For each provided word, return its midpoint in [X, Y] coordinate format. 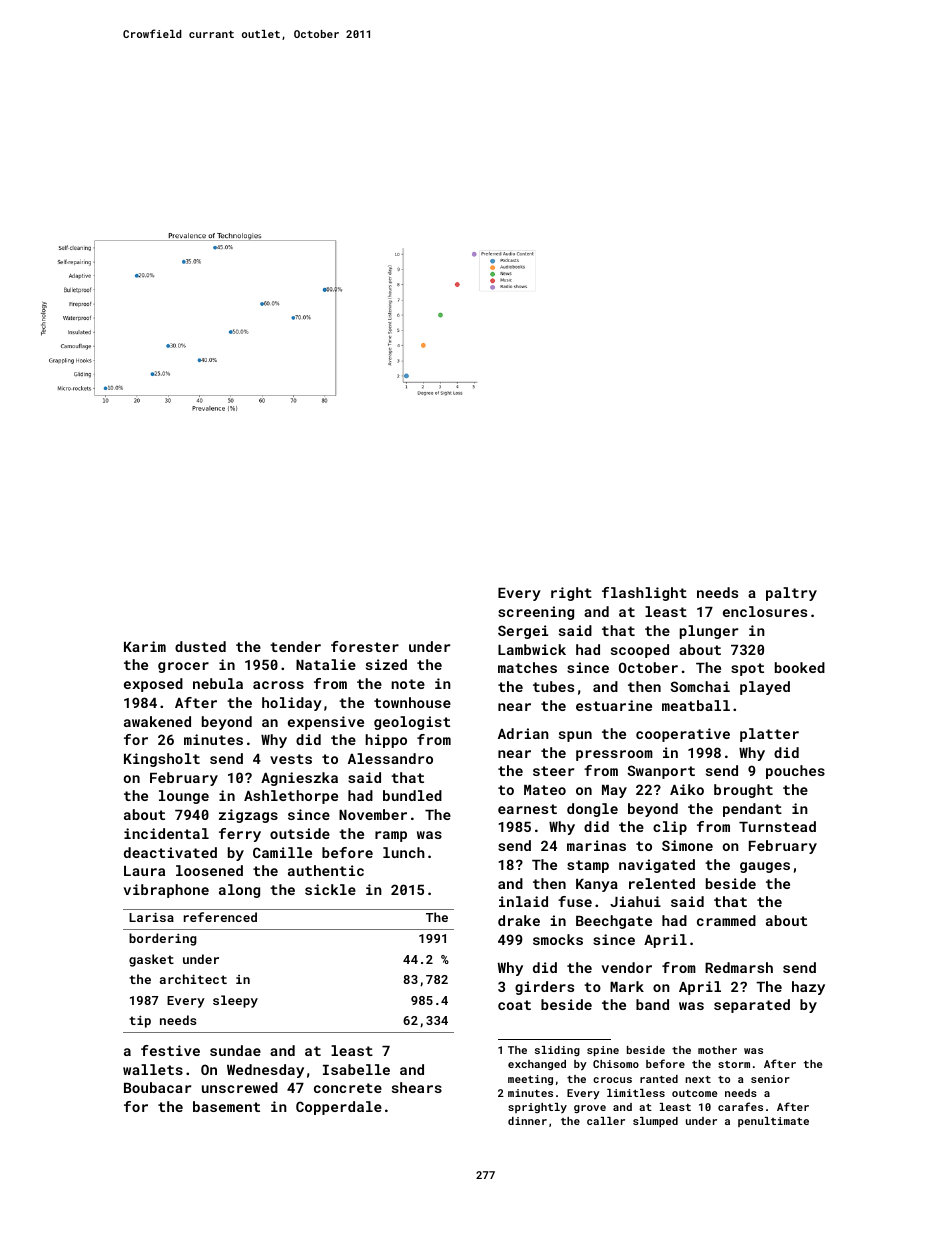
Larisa [151, 917]
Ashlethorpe [291, 797]
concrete [348, 1088]
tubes [553, 686]
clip [670, 828]
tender [295, 646]
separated [752, 1006]
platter [769, 735]
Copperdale [339, 1108]
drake [519, 920]
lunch [404, 852]
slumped [655, 1122]
